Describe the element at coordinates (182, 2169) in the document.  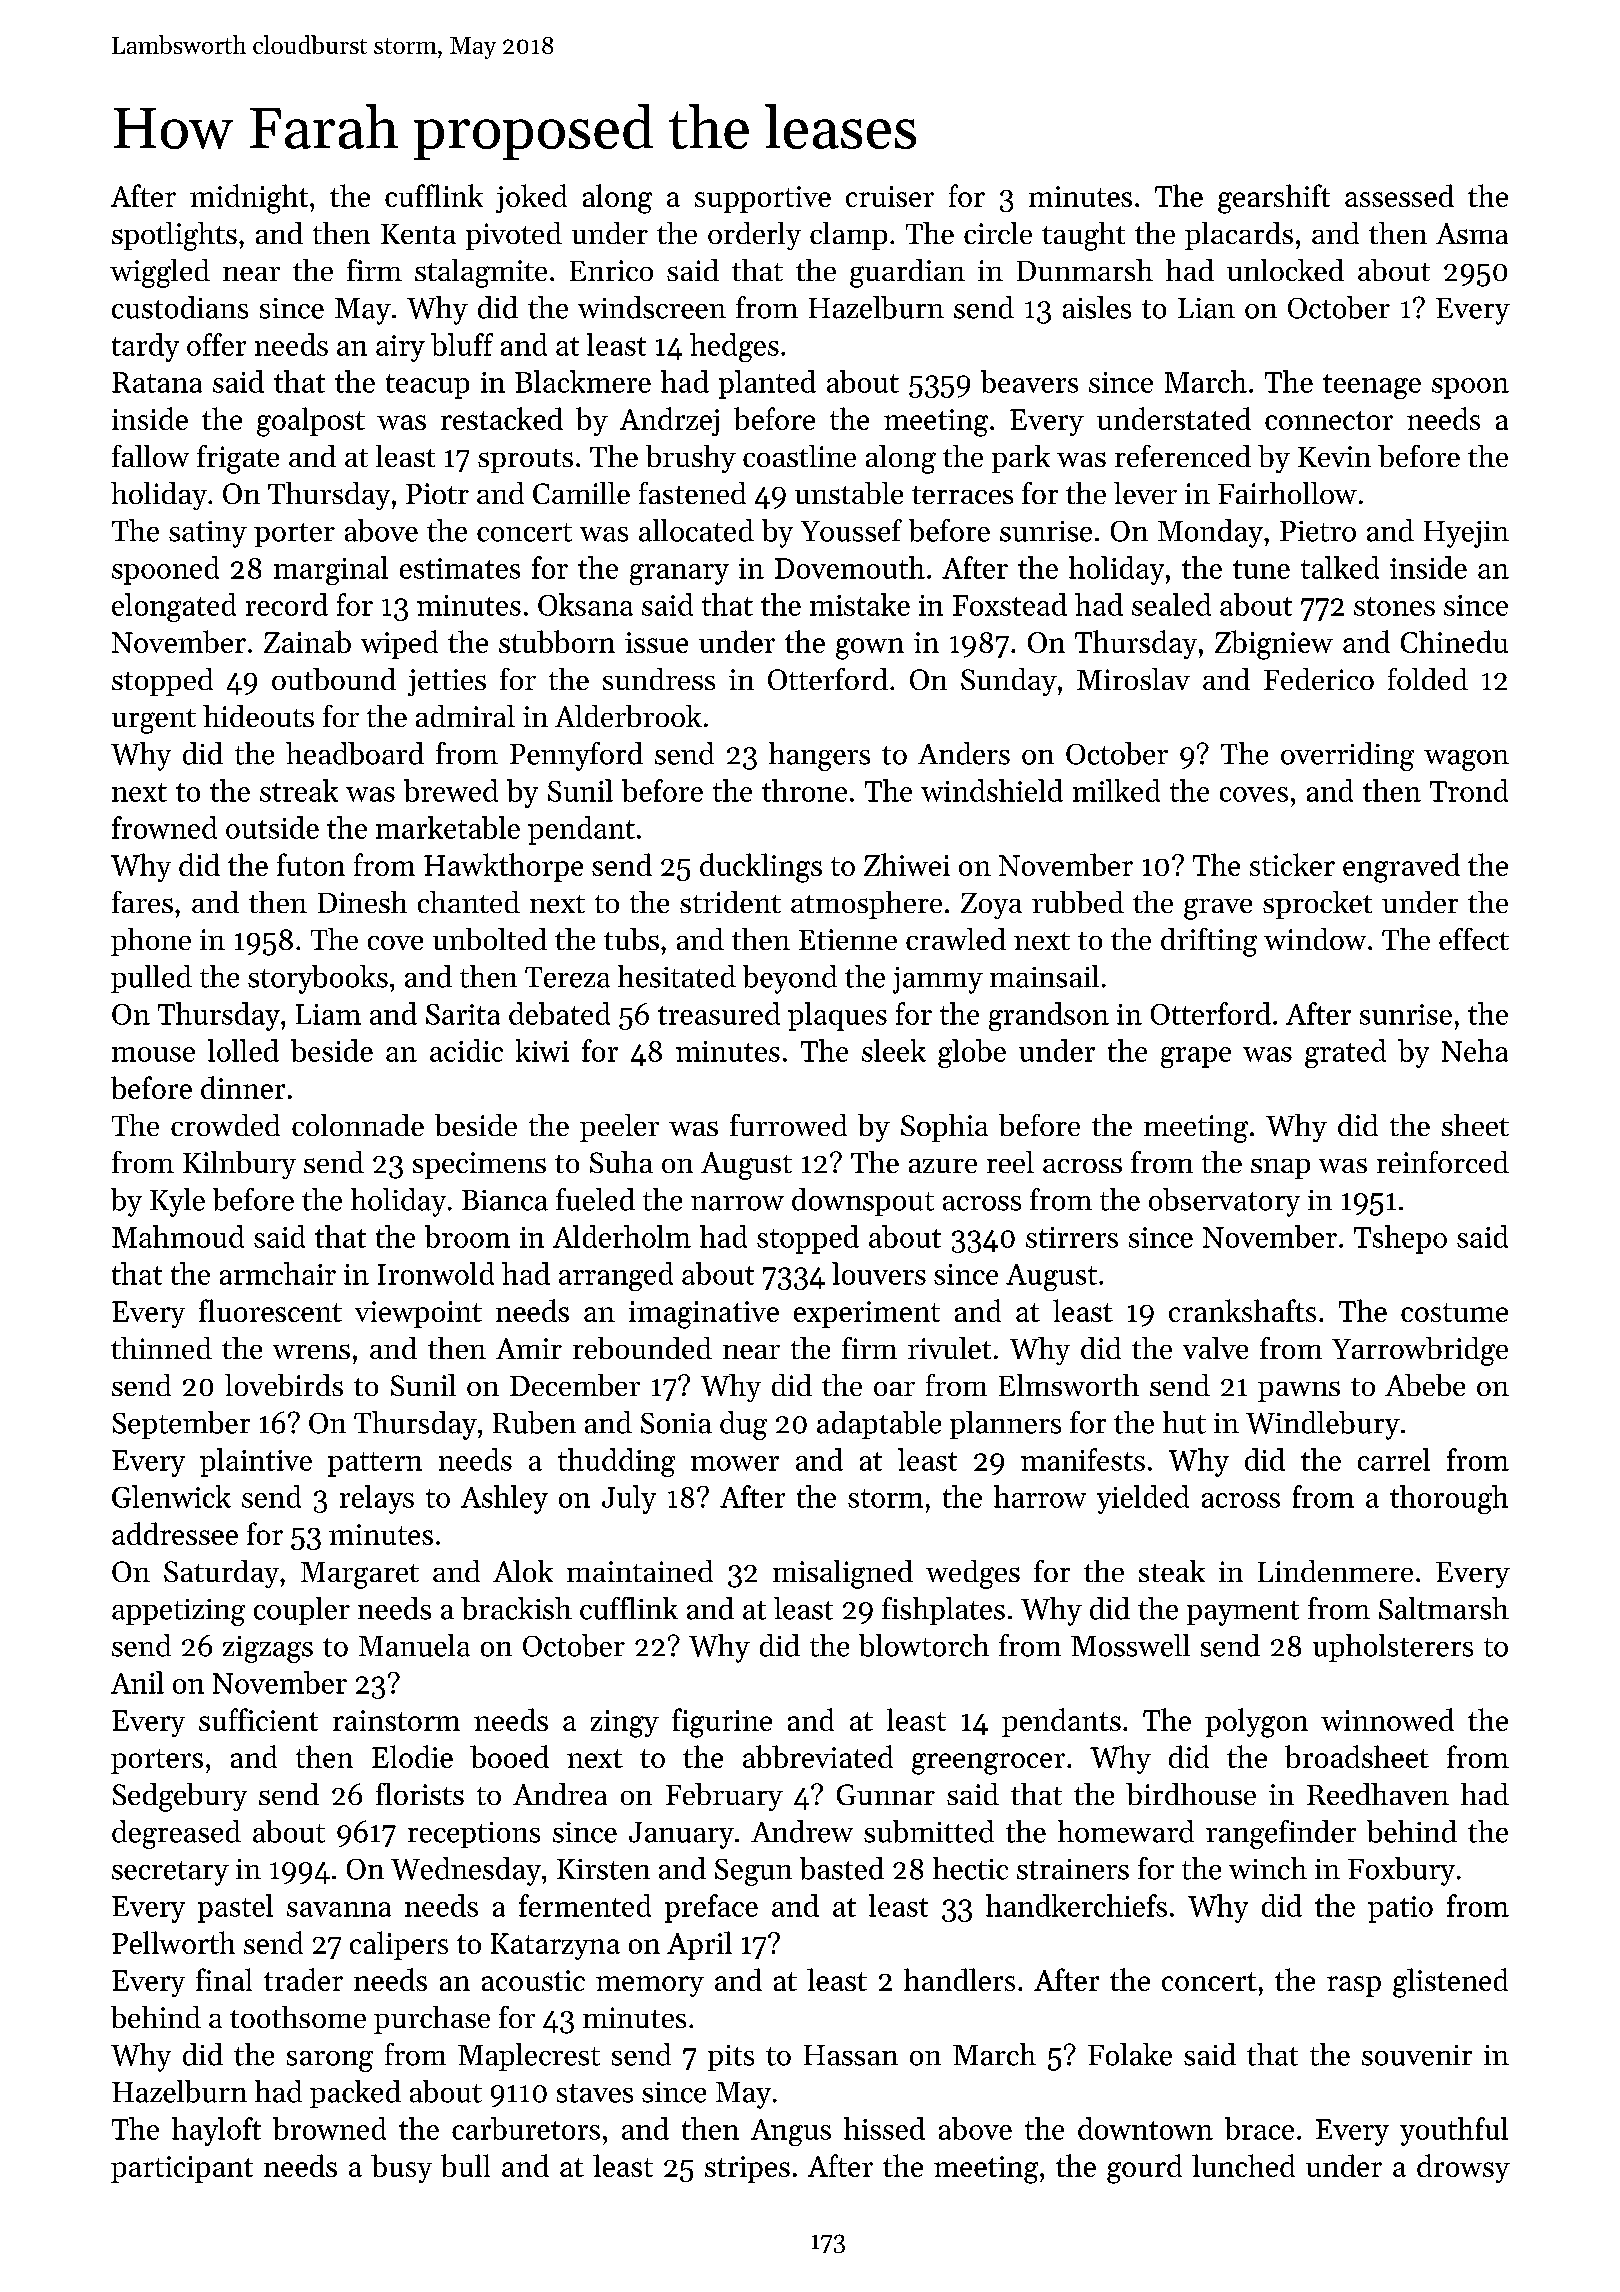
I see `participant` at that location.
